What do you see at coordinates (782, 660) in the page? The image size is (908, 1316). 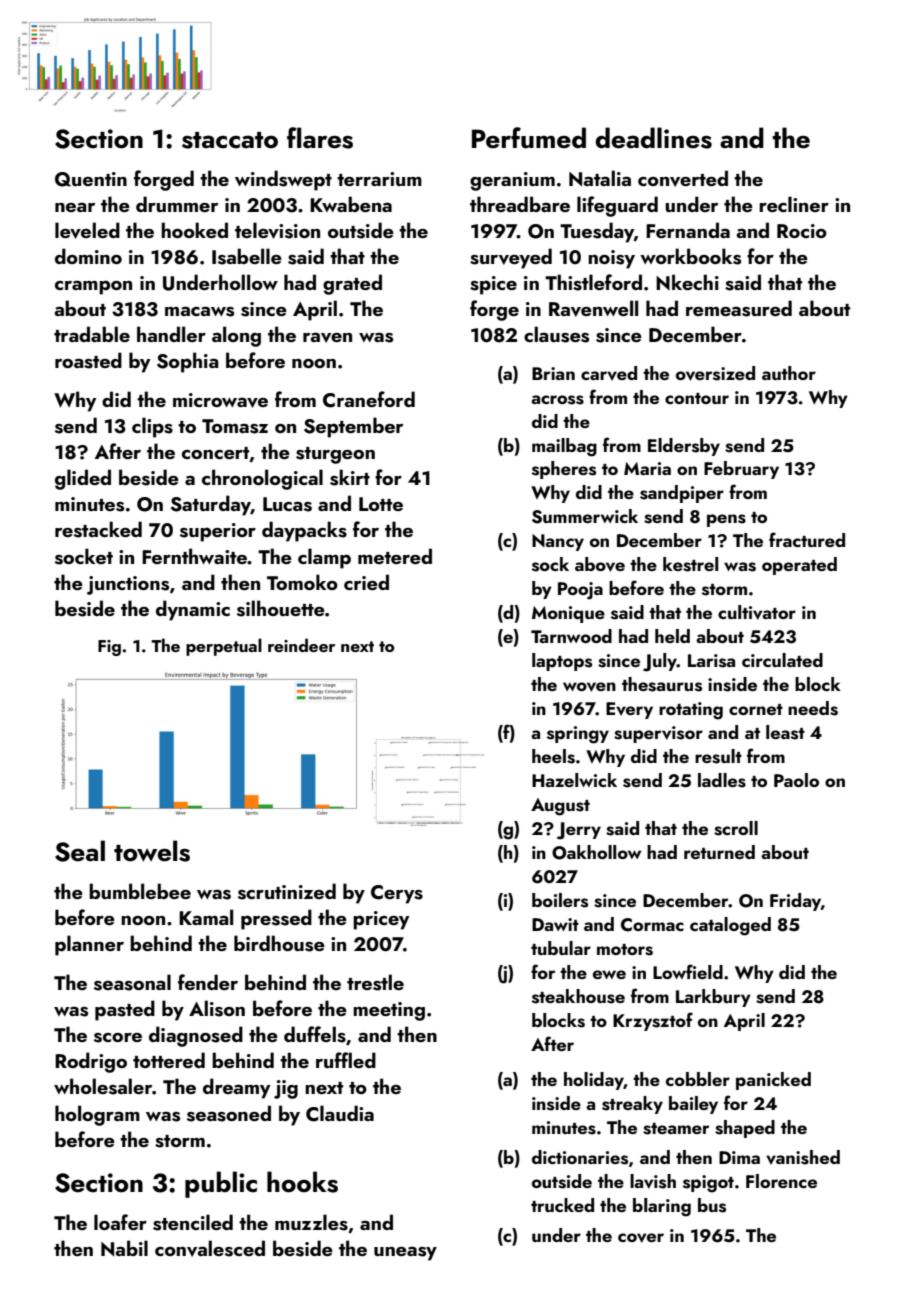 I see `circulated` at bounding box center [782, 660].
